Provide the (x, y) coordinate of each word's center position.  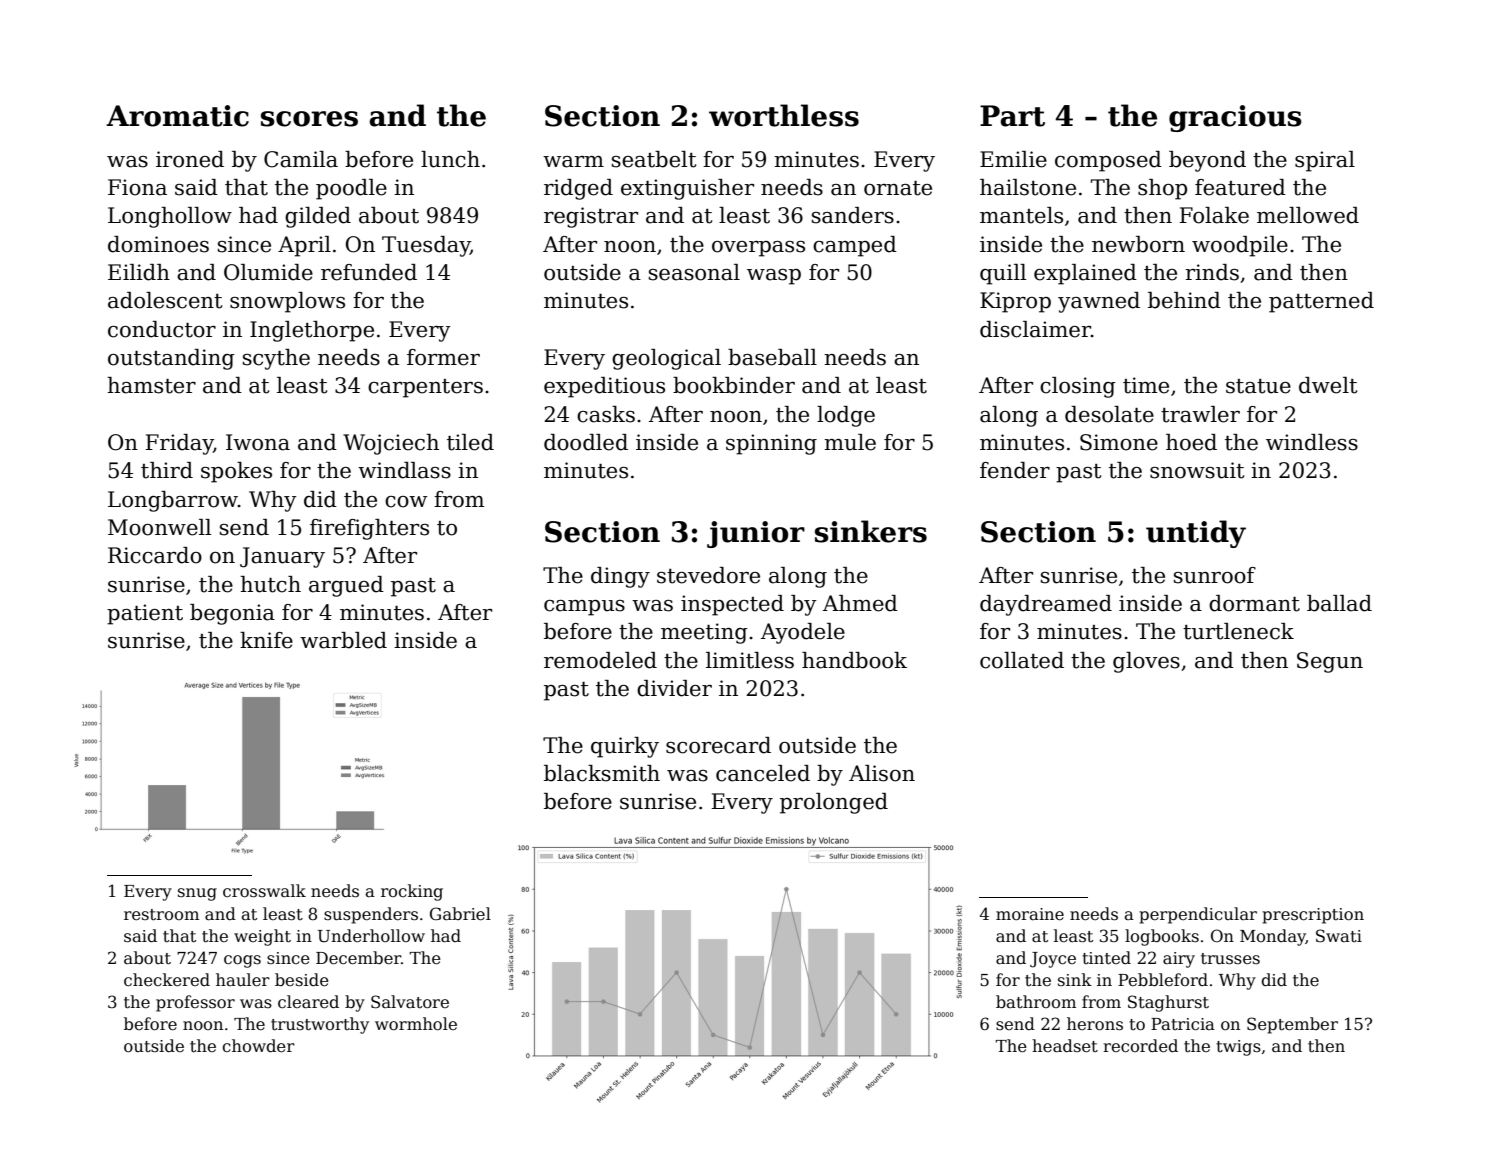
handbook (854, 660)
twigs (1238, 1048)
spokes (236, 472)
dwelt (1328, 385)
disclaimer (1035, 329)
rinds (1212, 272)
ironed (190, 159)
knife (266, 640)
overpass (758, 249)
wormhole (416, 1024)
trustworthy (320, 1025)
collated (1022, 660)
